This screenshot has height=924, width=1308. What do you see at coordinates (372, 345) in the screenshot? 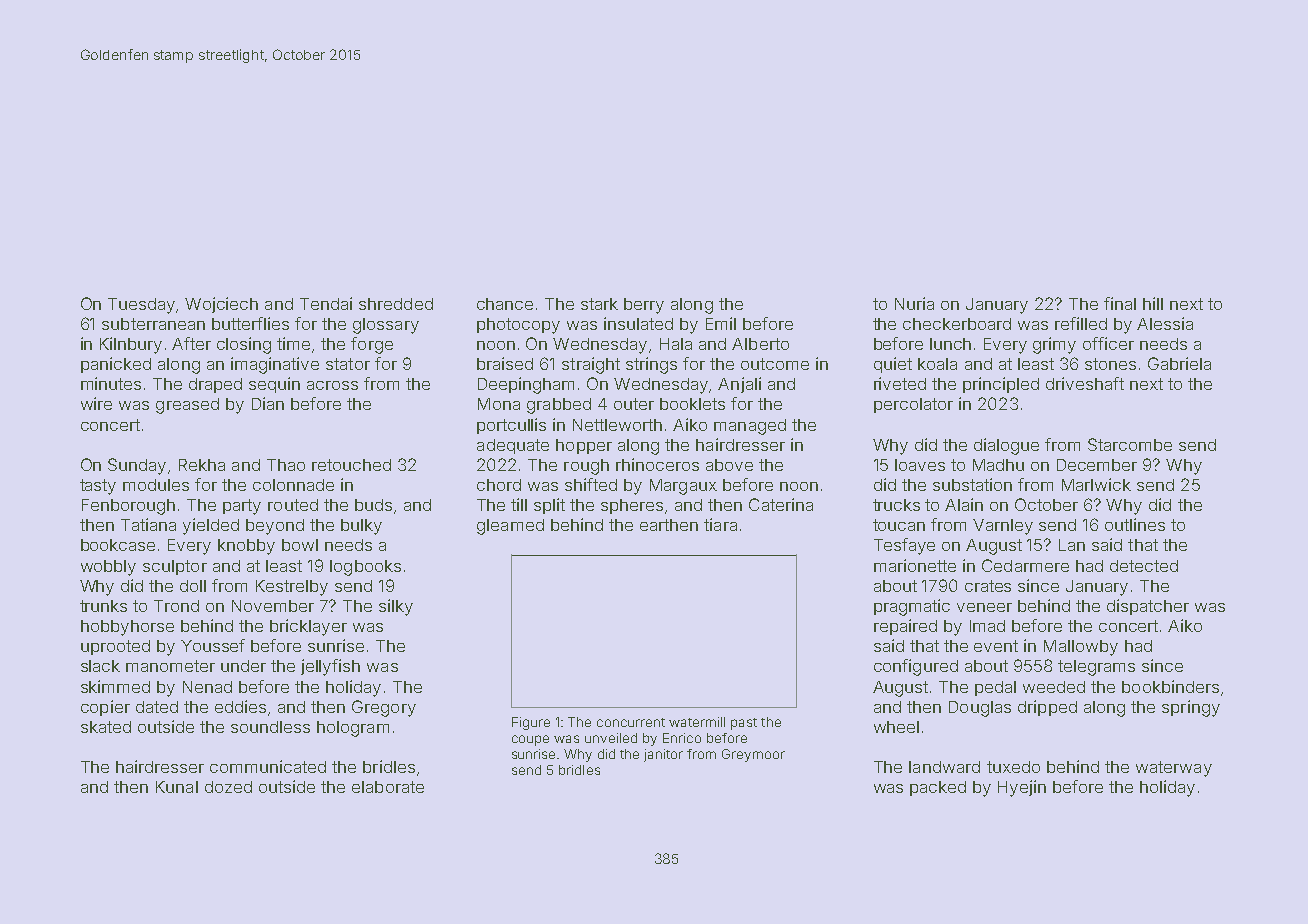
I see `forge` at bounding box center [372, 345].
